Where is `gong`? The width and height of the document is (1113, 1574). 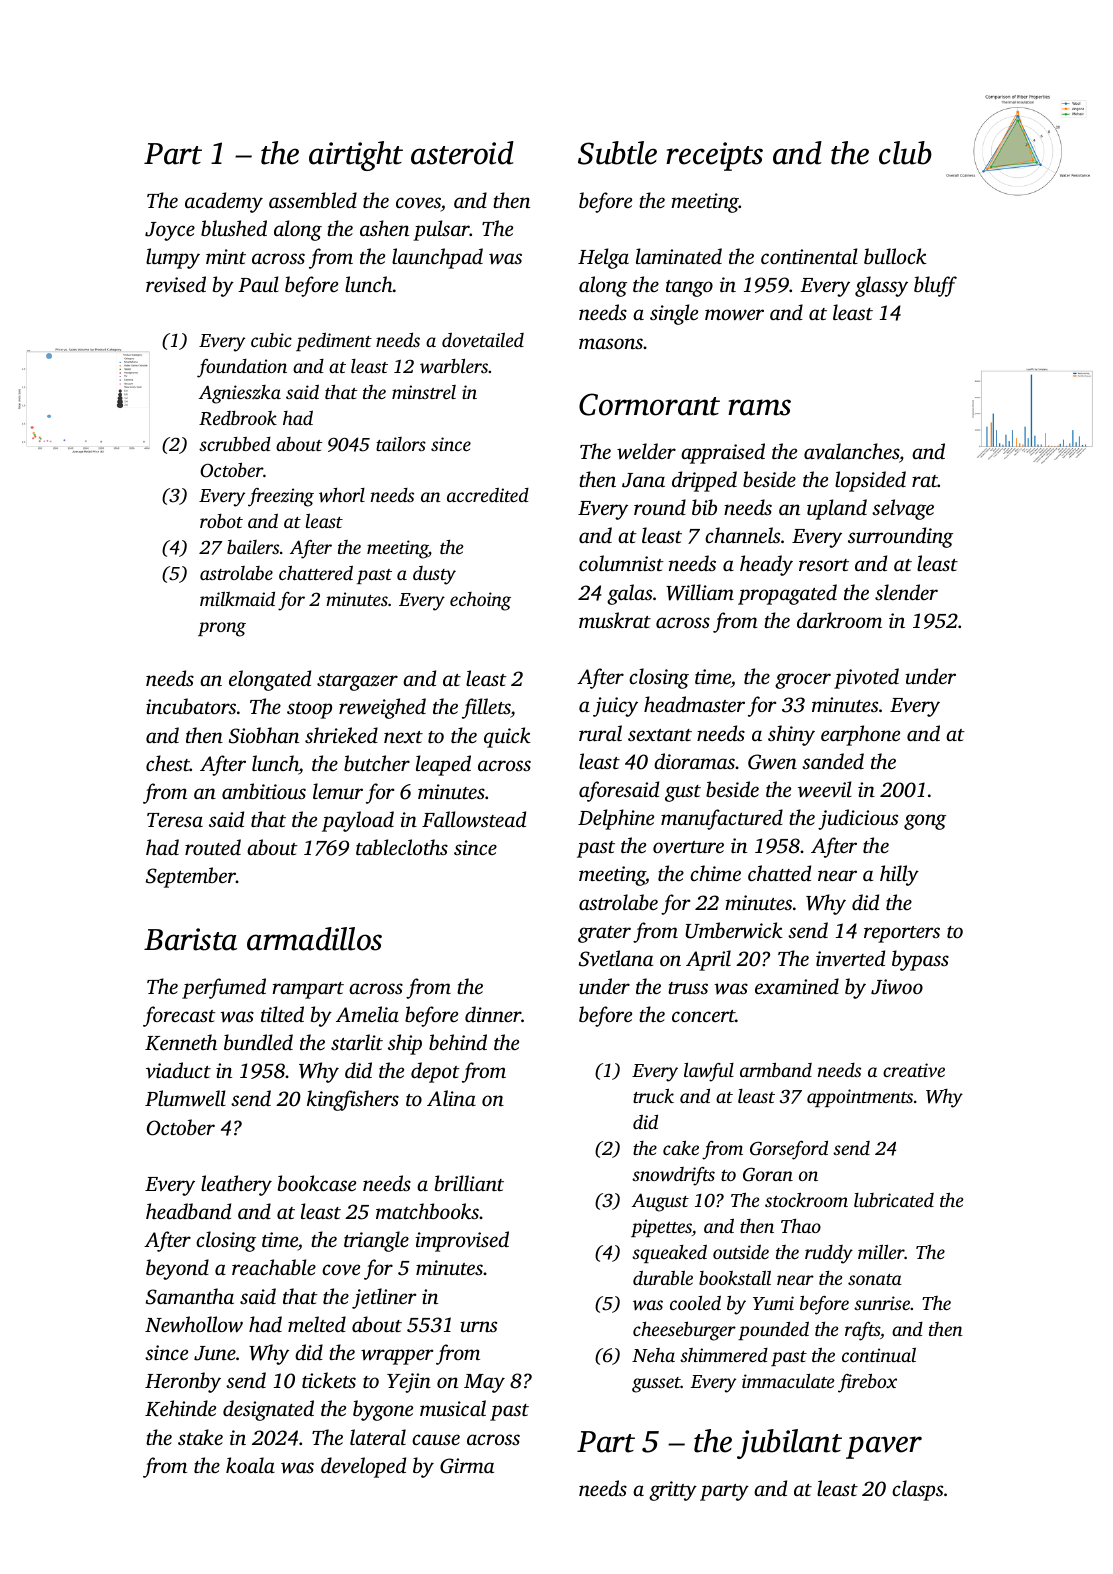 gong is located at coordinates (925, 822).
